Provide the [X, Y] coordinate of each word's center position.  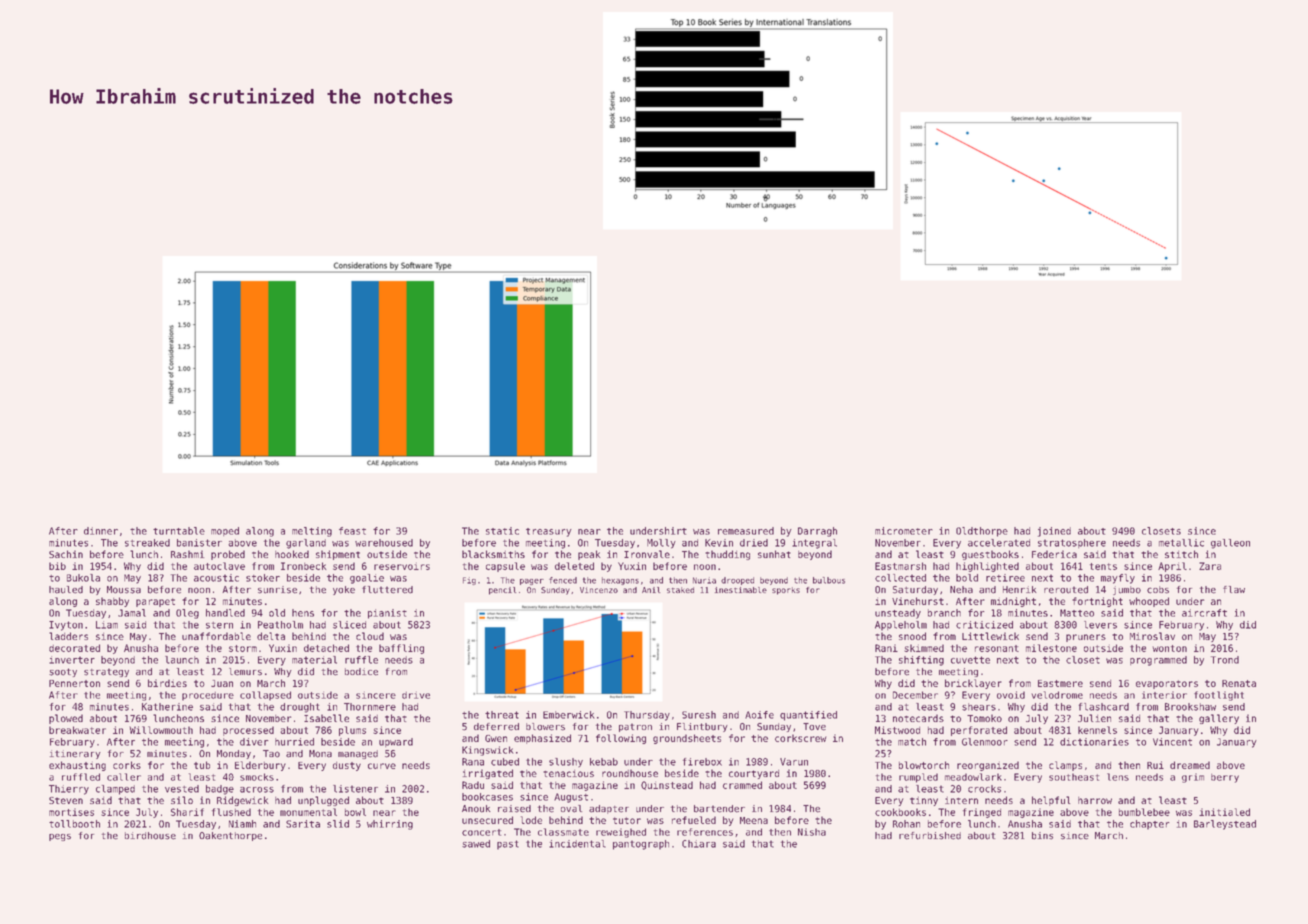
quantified [808, 716]
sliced [349, 625]
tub [202, 765]
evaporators [1167, 684]
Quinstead [667, 785]
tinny [924, 801]
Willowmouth [161, 730]
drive [416, 695]
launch [182, 660]
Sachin [66, 554]
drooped [737, 581]
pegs [60, 837]
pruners [1086, 638]
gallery [1219, 719]
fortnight [1097, 602]
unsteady [898, 614]
